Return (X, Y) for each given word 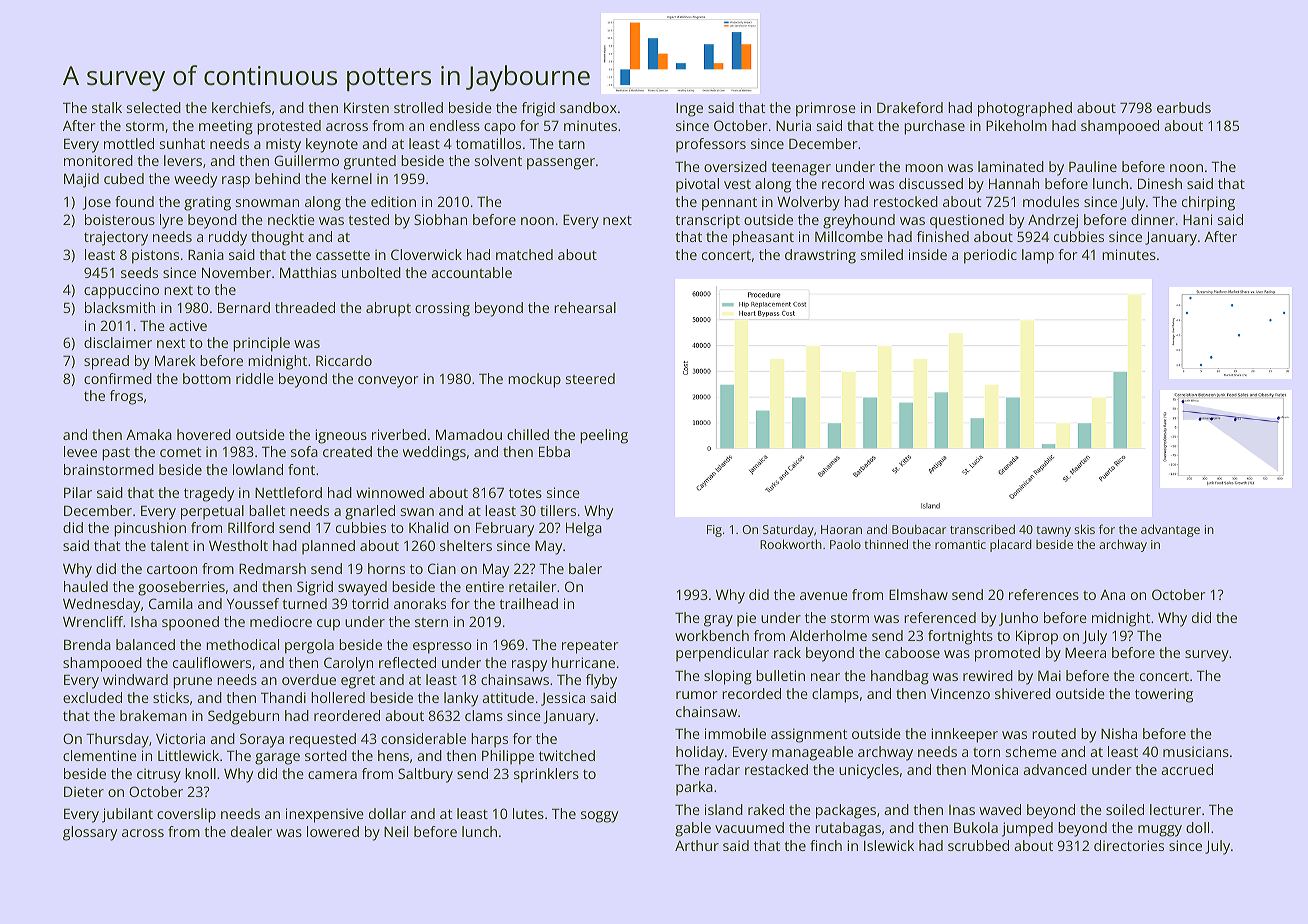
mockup (534, 380)
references (1044, 594)
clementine (100, 755)
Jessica (563, 699)
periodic (990, 256)
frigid (538, 109)
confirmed (118, 378)
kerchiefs (241, 107)
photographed (1025, 109)
